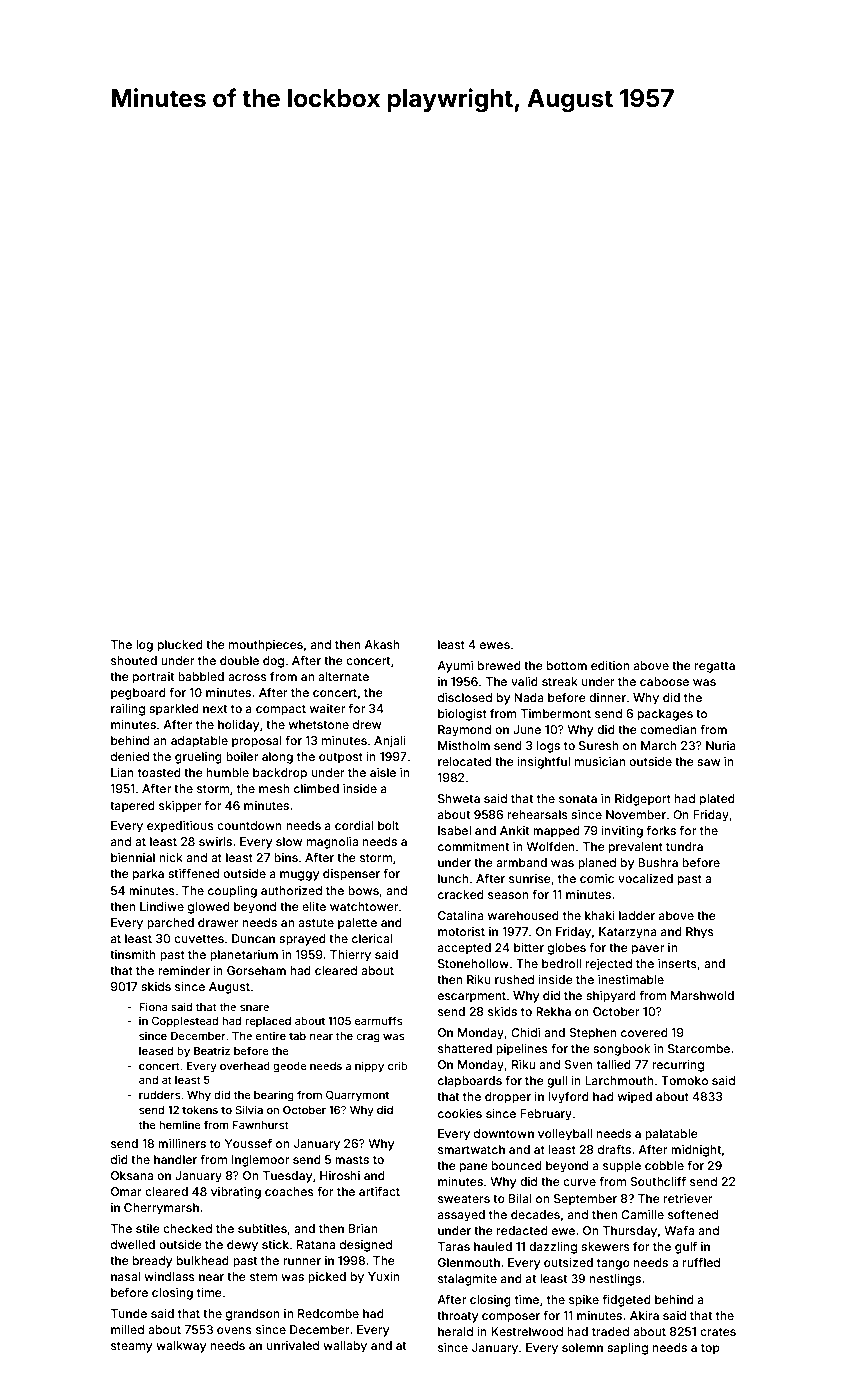 This page has width=849, height=1400. Describe the element at coordinates (610, 665) in the page. I see `edition` at that location.
